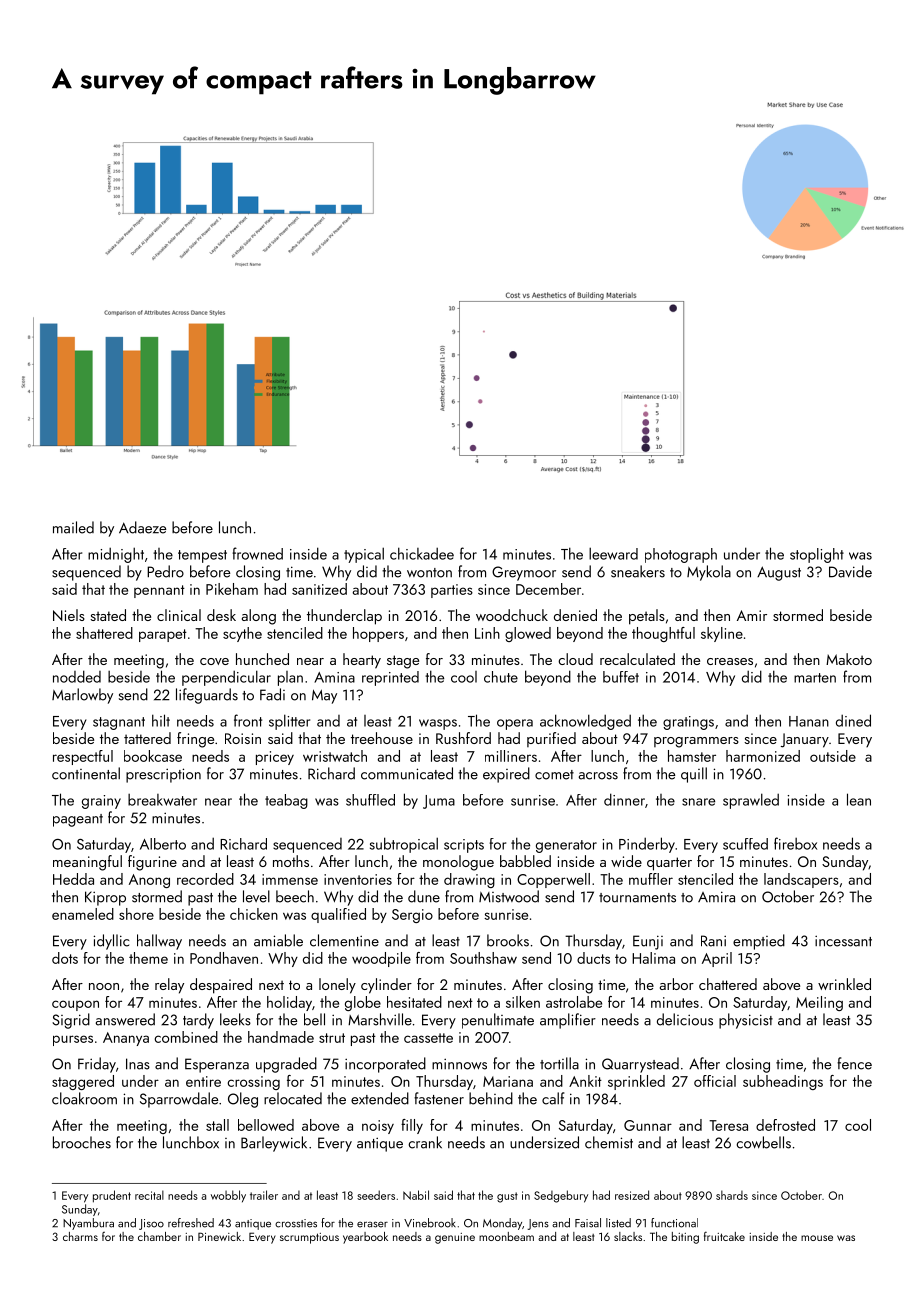 Image resolution: width=924 pixels, height=1308 pixels. What do you see at coordinates (111, 942) in the page?
I see `idyllic` at bounding box center [111, 942].
